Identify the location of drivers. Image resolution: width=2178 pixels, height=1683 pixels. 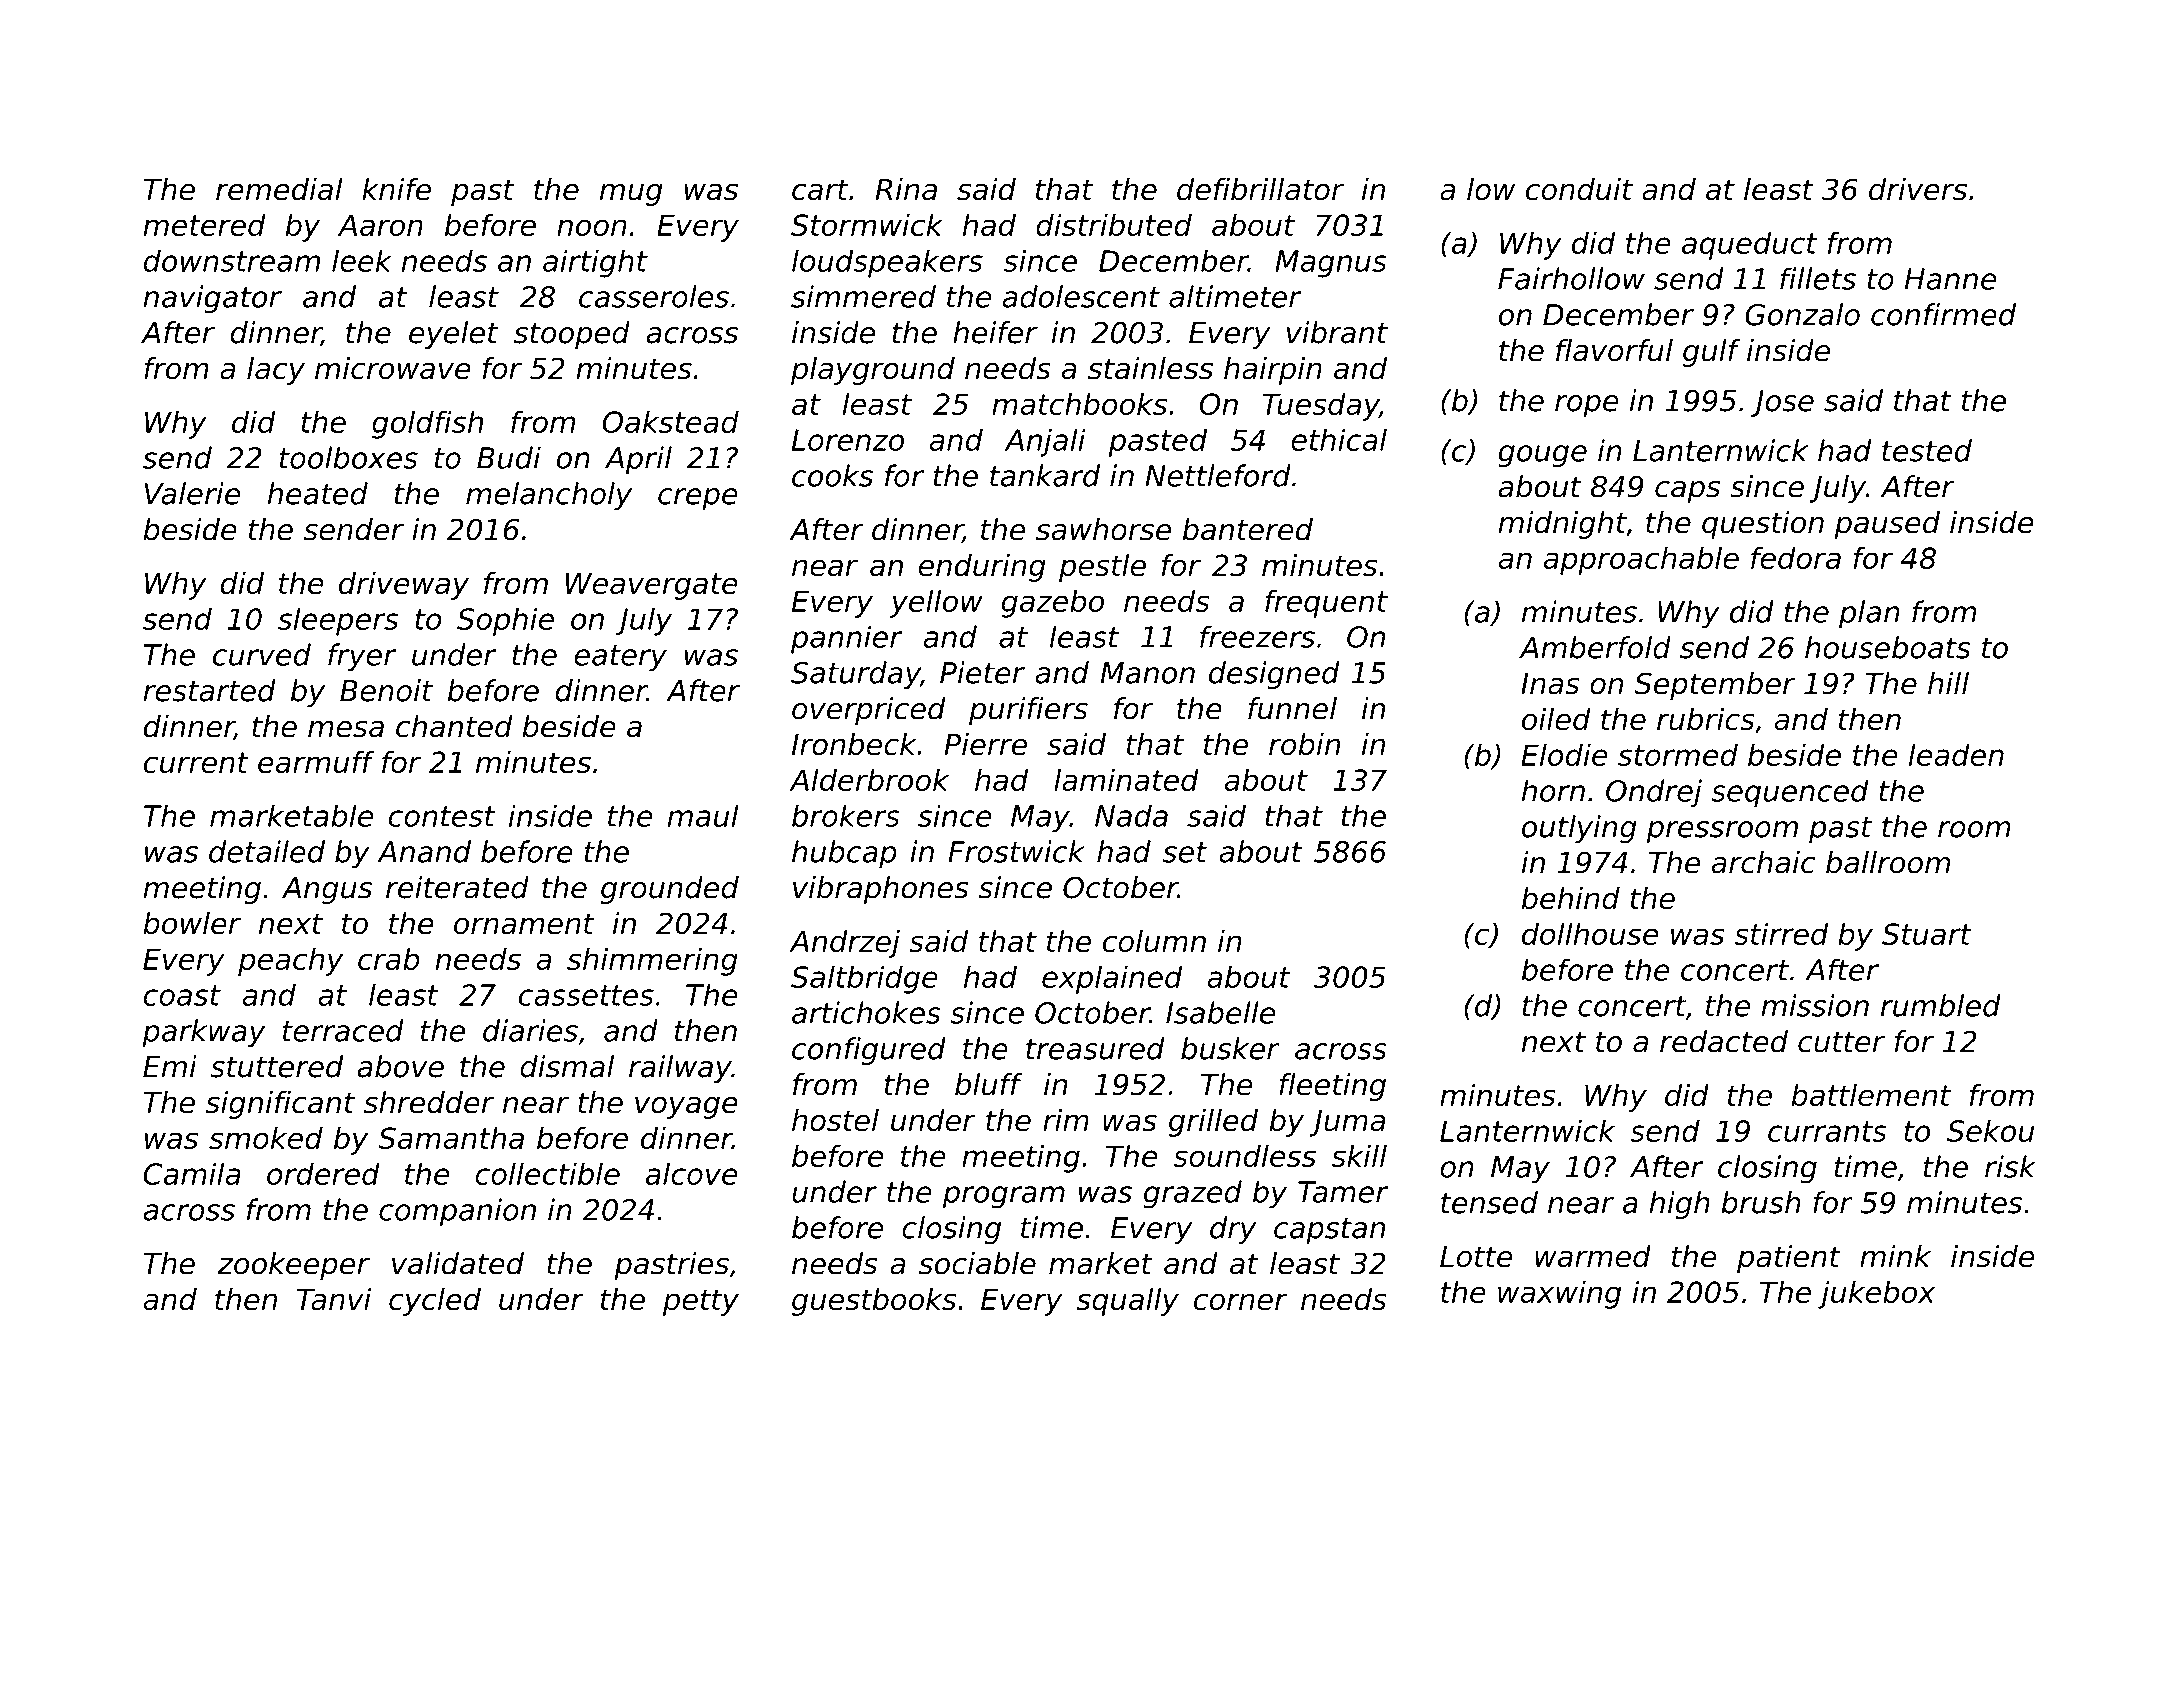
(1918, 189).
